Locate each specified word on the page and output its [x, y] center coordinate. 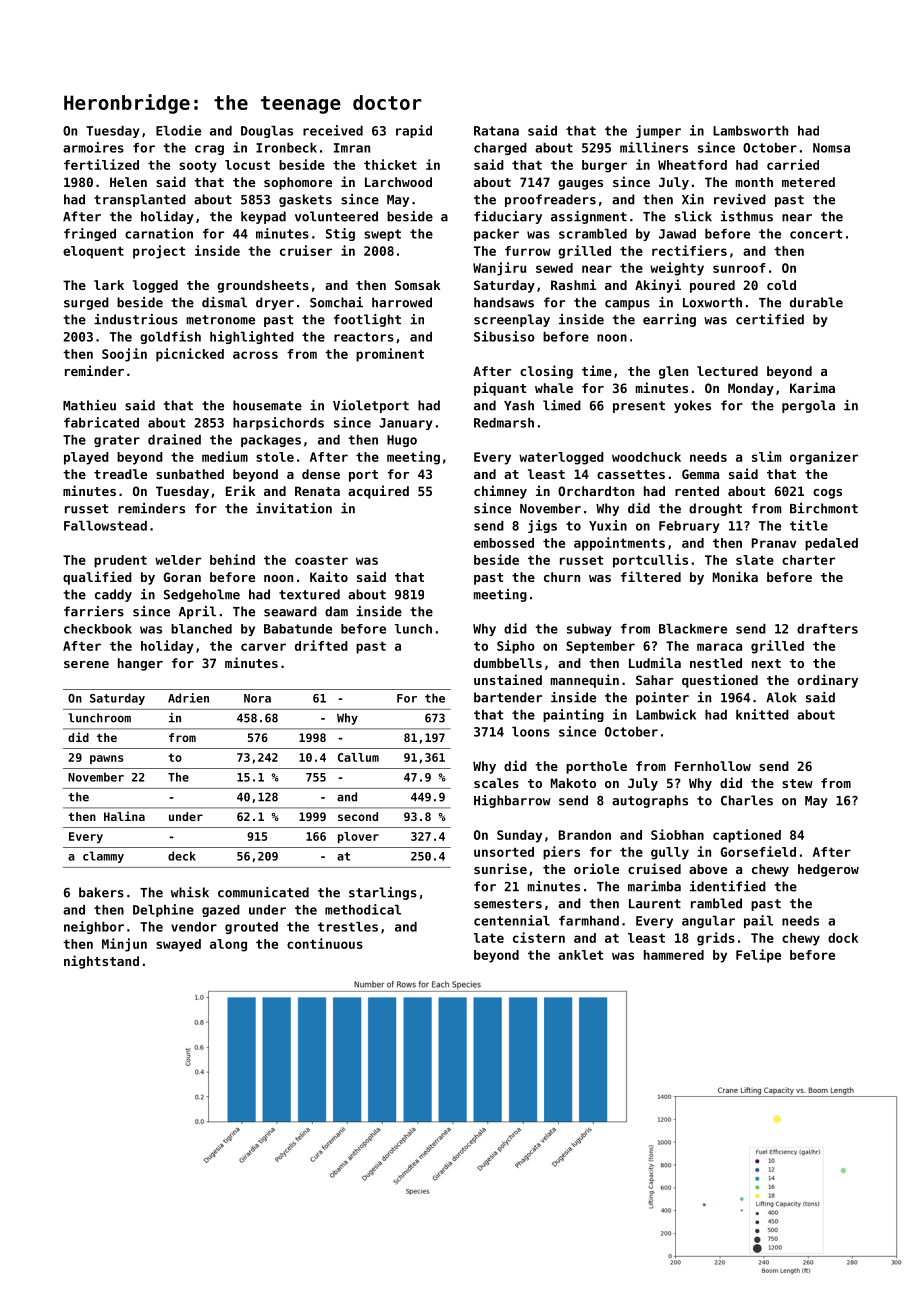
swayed [178, 945]
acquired [378, 492]
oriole [596, 868]
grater [117, 441]
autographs [650, 801]
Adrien [188, 698]
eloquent [93, 252]
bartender [508, 697]
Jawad [677, 234]
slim [766, 456]
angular [708, 922]
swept [382, 235]
